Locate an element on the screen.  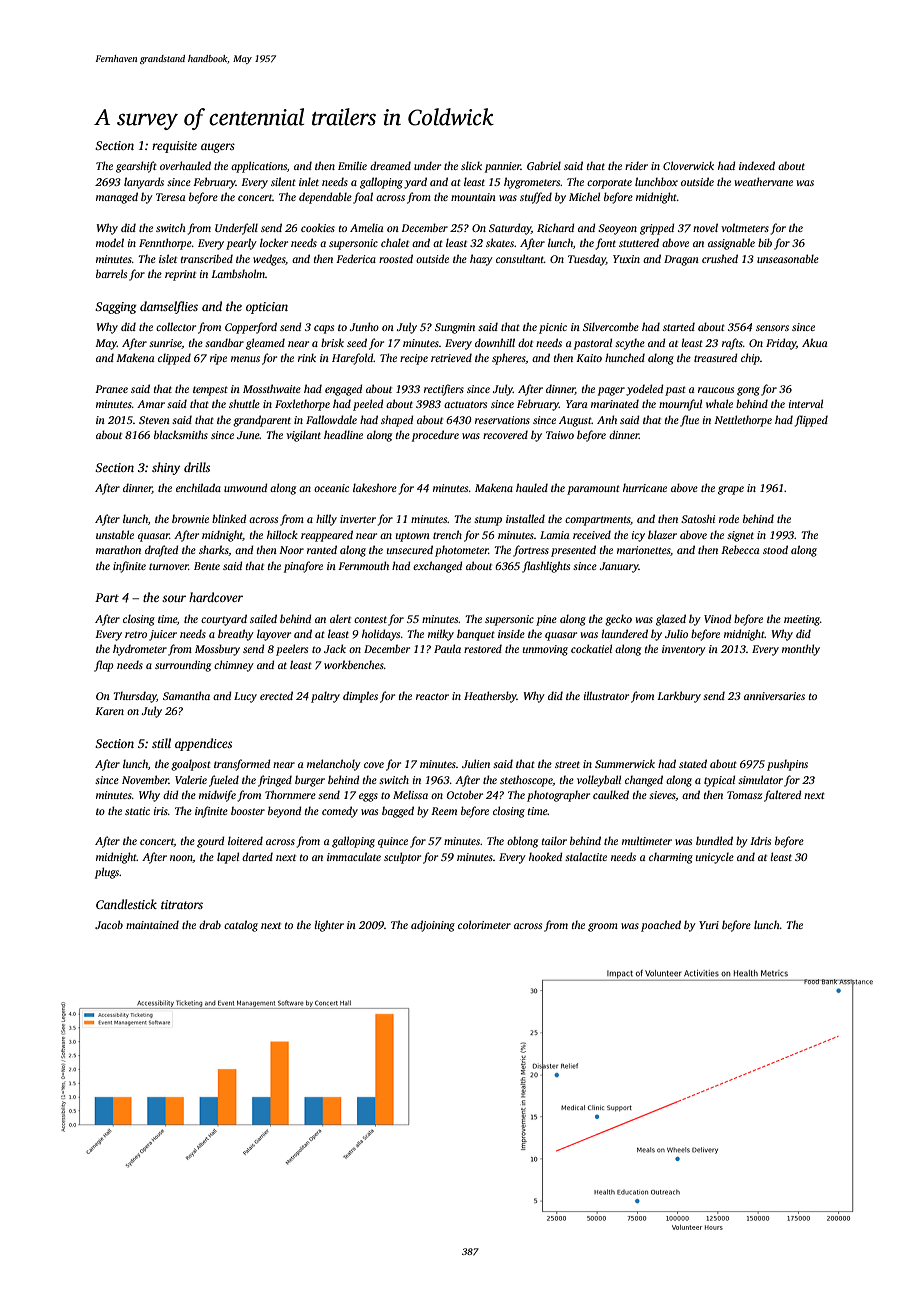
drills is located at coordinates (197, 467).
